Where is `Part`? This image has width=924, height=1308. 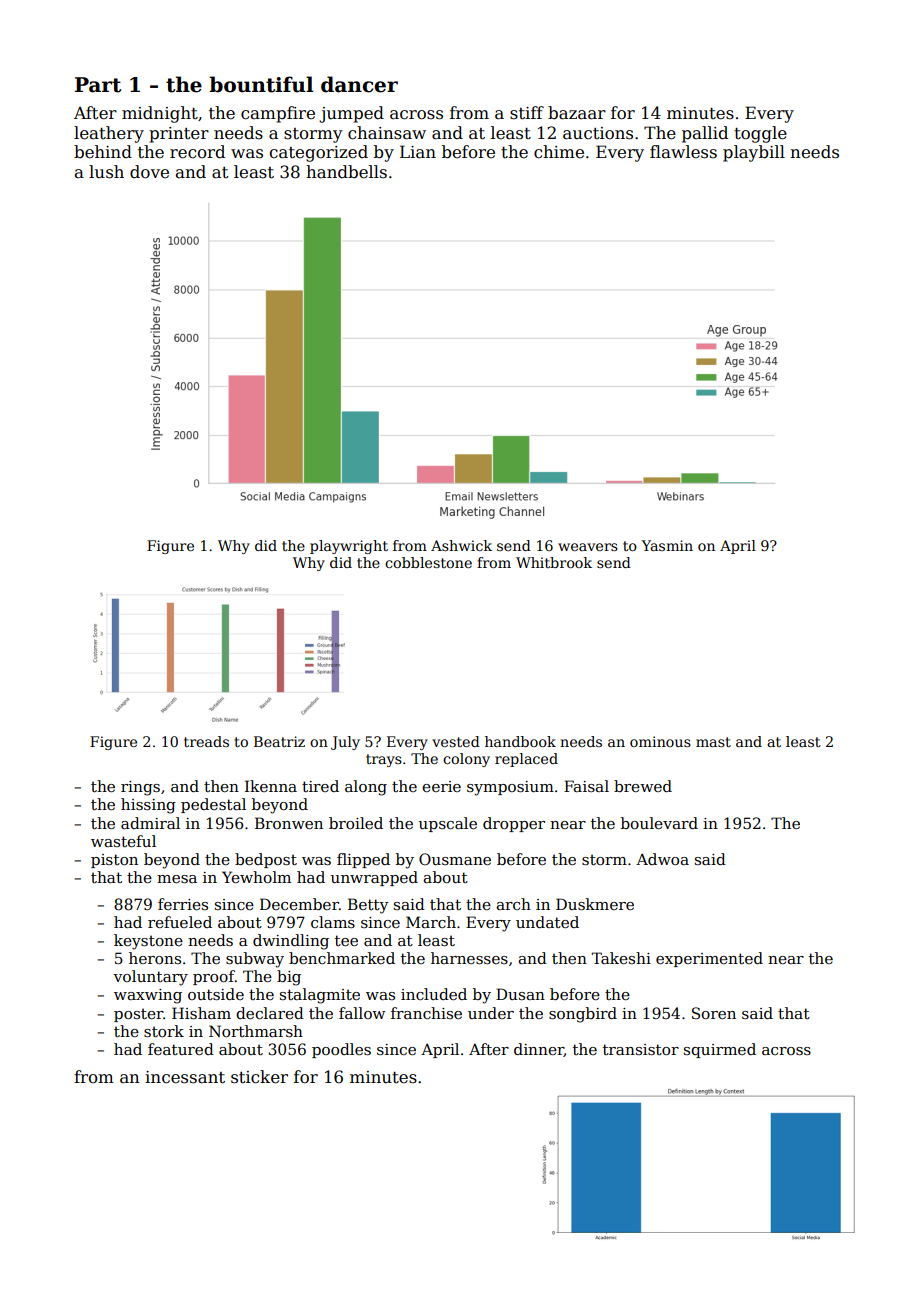 Part is located at coordinates (98, 85).
